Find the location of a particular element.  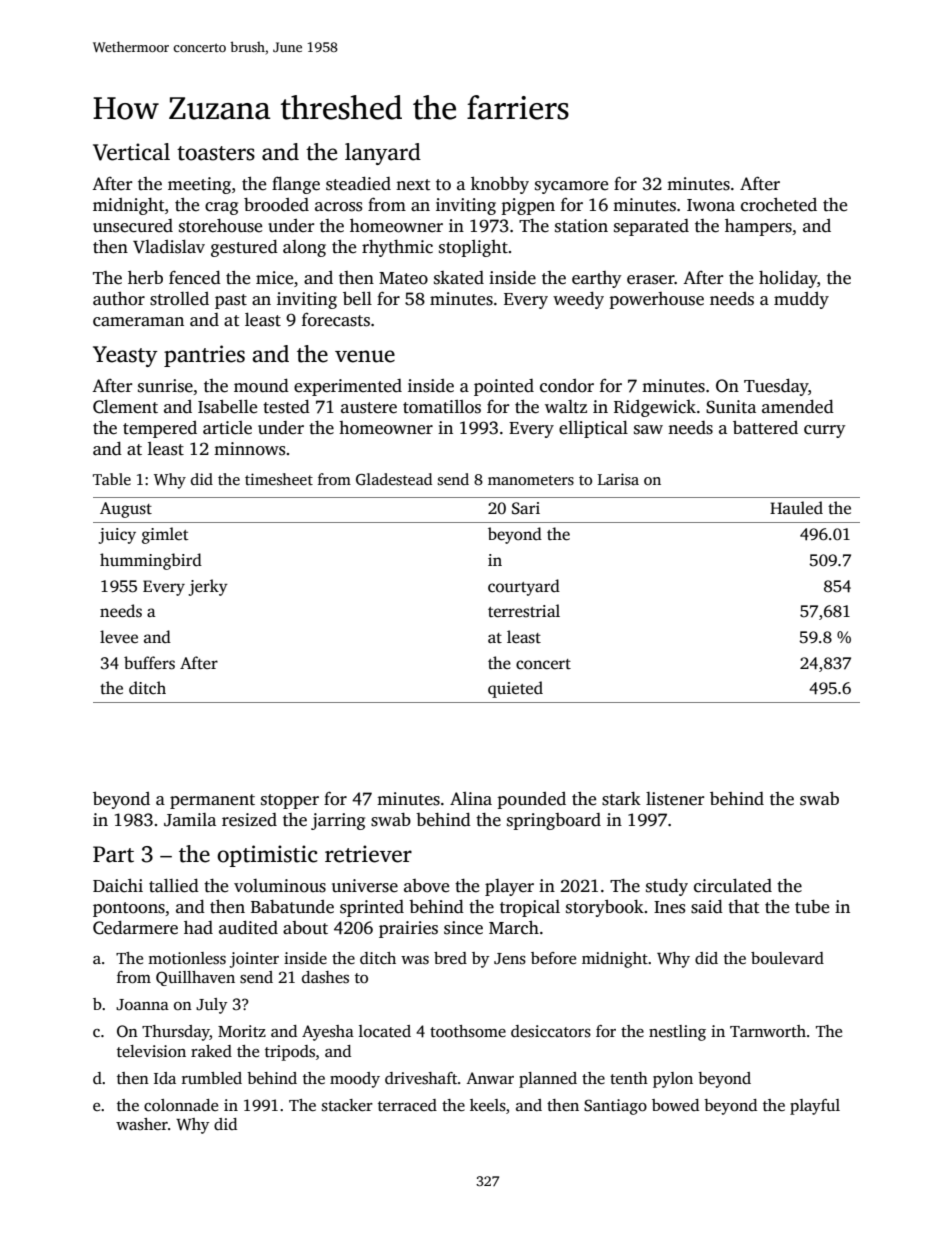

minnows is located at coordinates (249, 449).
